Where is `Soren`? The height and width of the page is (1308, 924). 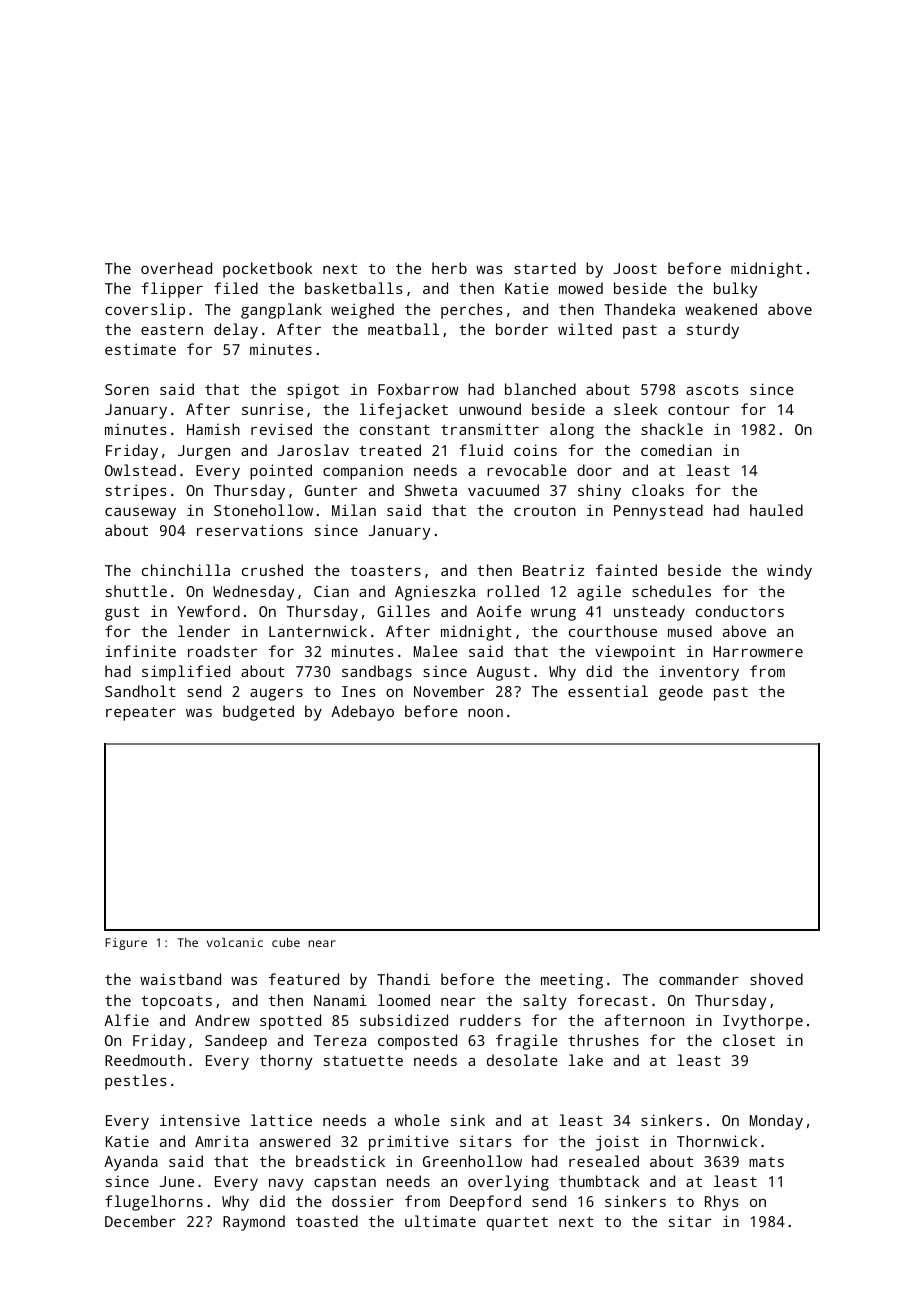
Soren is located at coordinates (127, 389).
